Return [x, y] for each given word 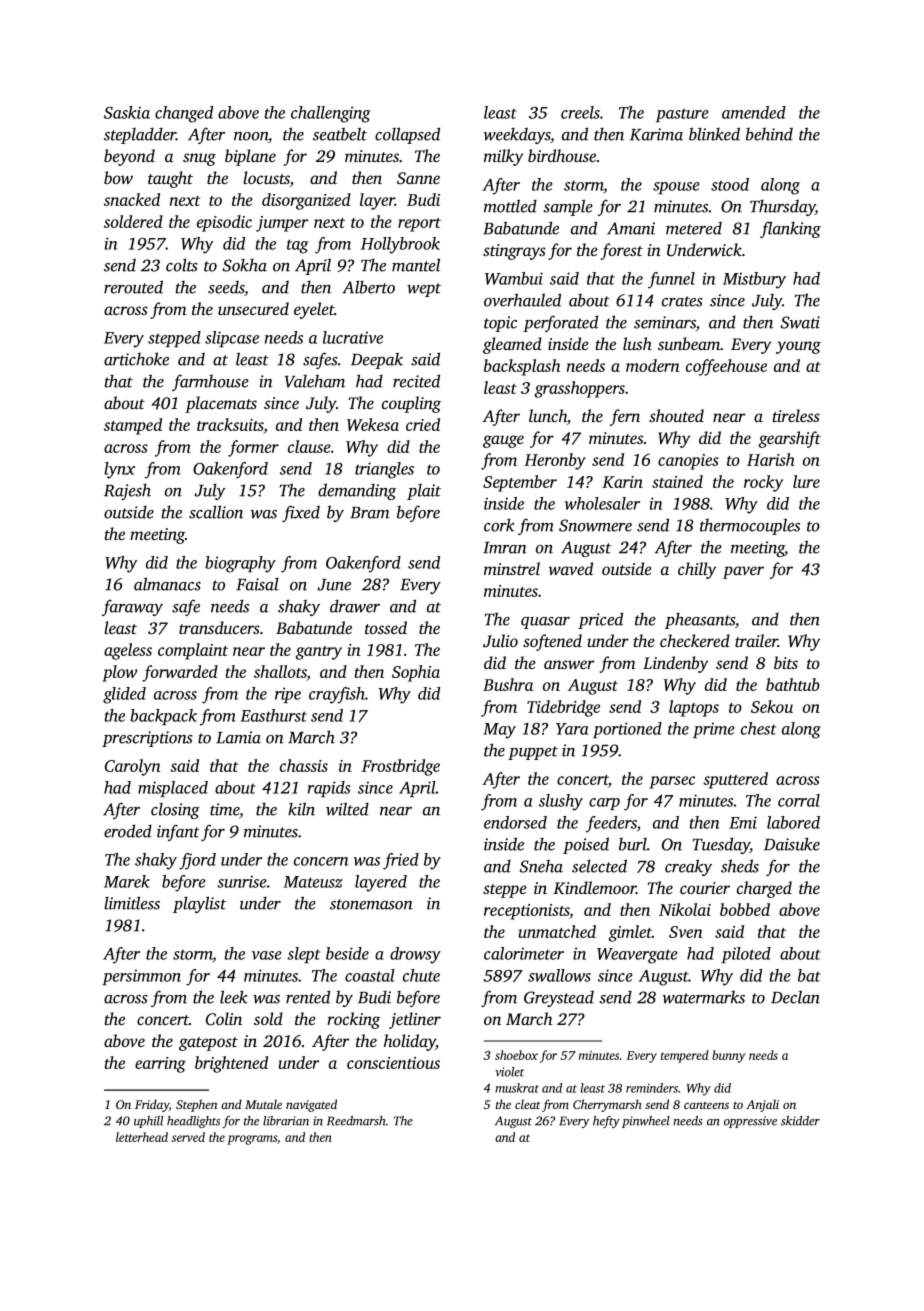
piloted [746, 955]
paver [743, 572]
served [188, 1137]
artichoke [136, 359]
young [798, 347]
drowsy [415, 955]
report [419, 225]
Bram [370, 513]
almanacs [167, 584]
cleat [528, 1104]
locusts [266, 177]
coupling [411, 404]
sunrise [242, 881]
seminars [665, 322]
